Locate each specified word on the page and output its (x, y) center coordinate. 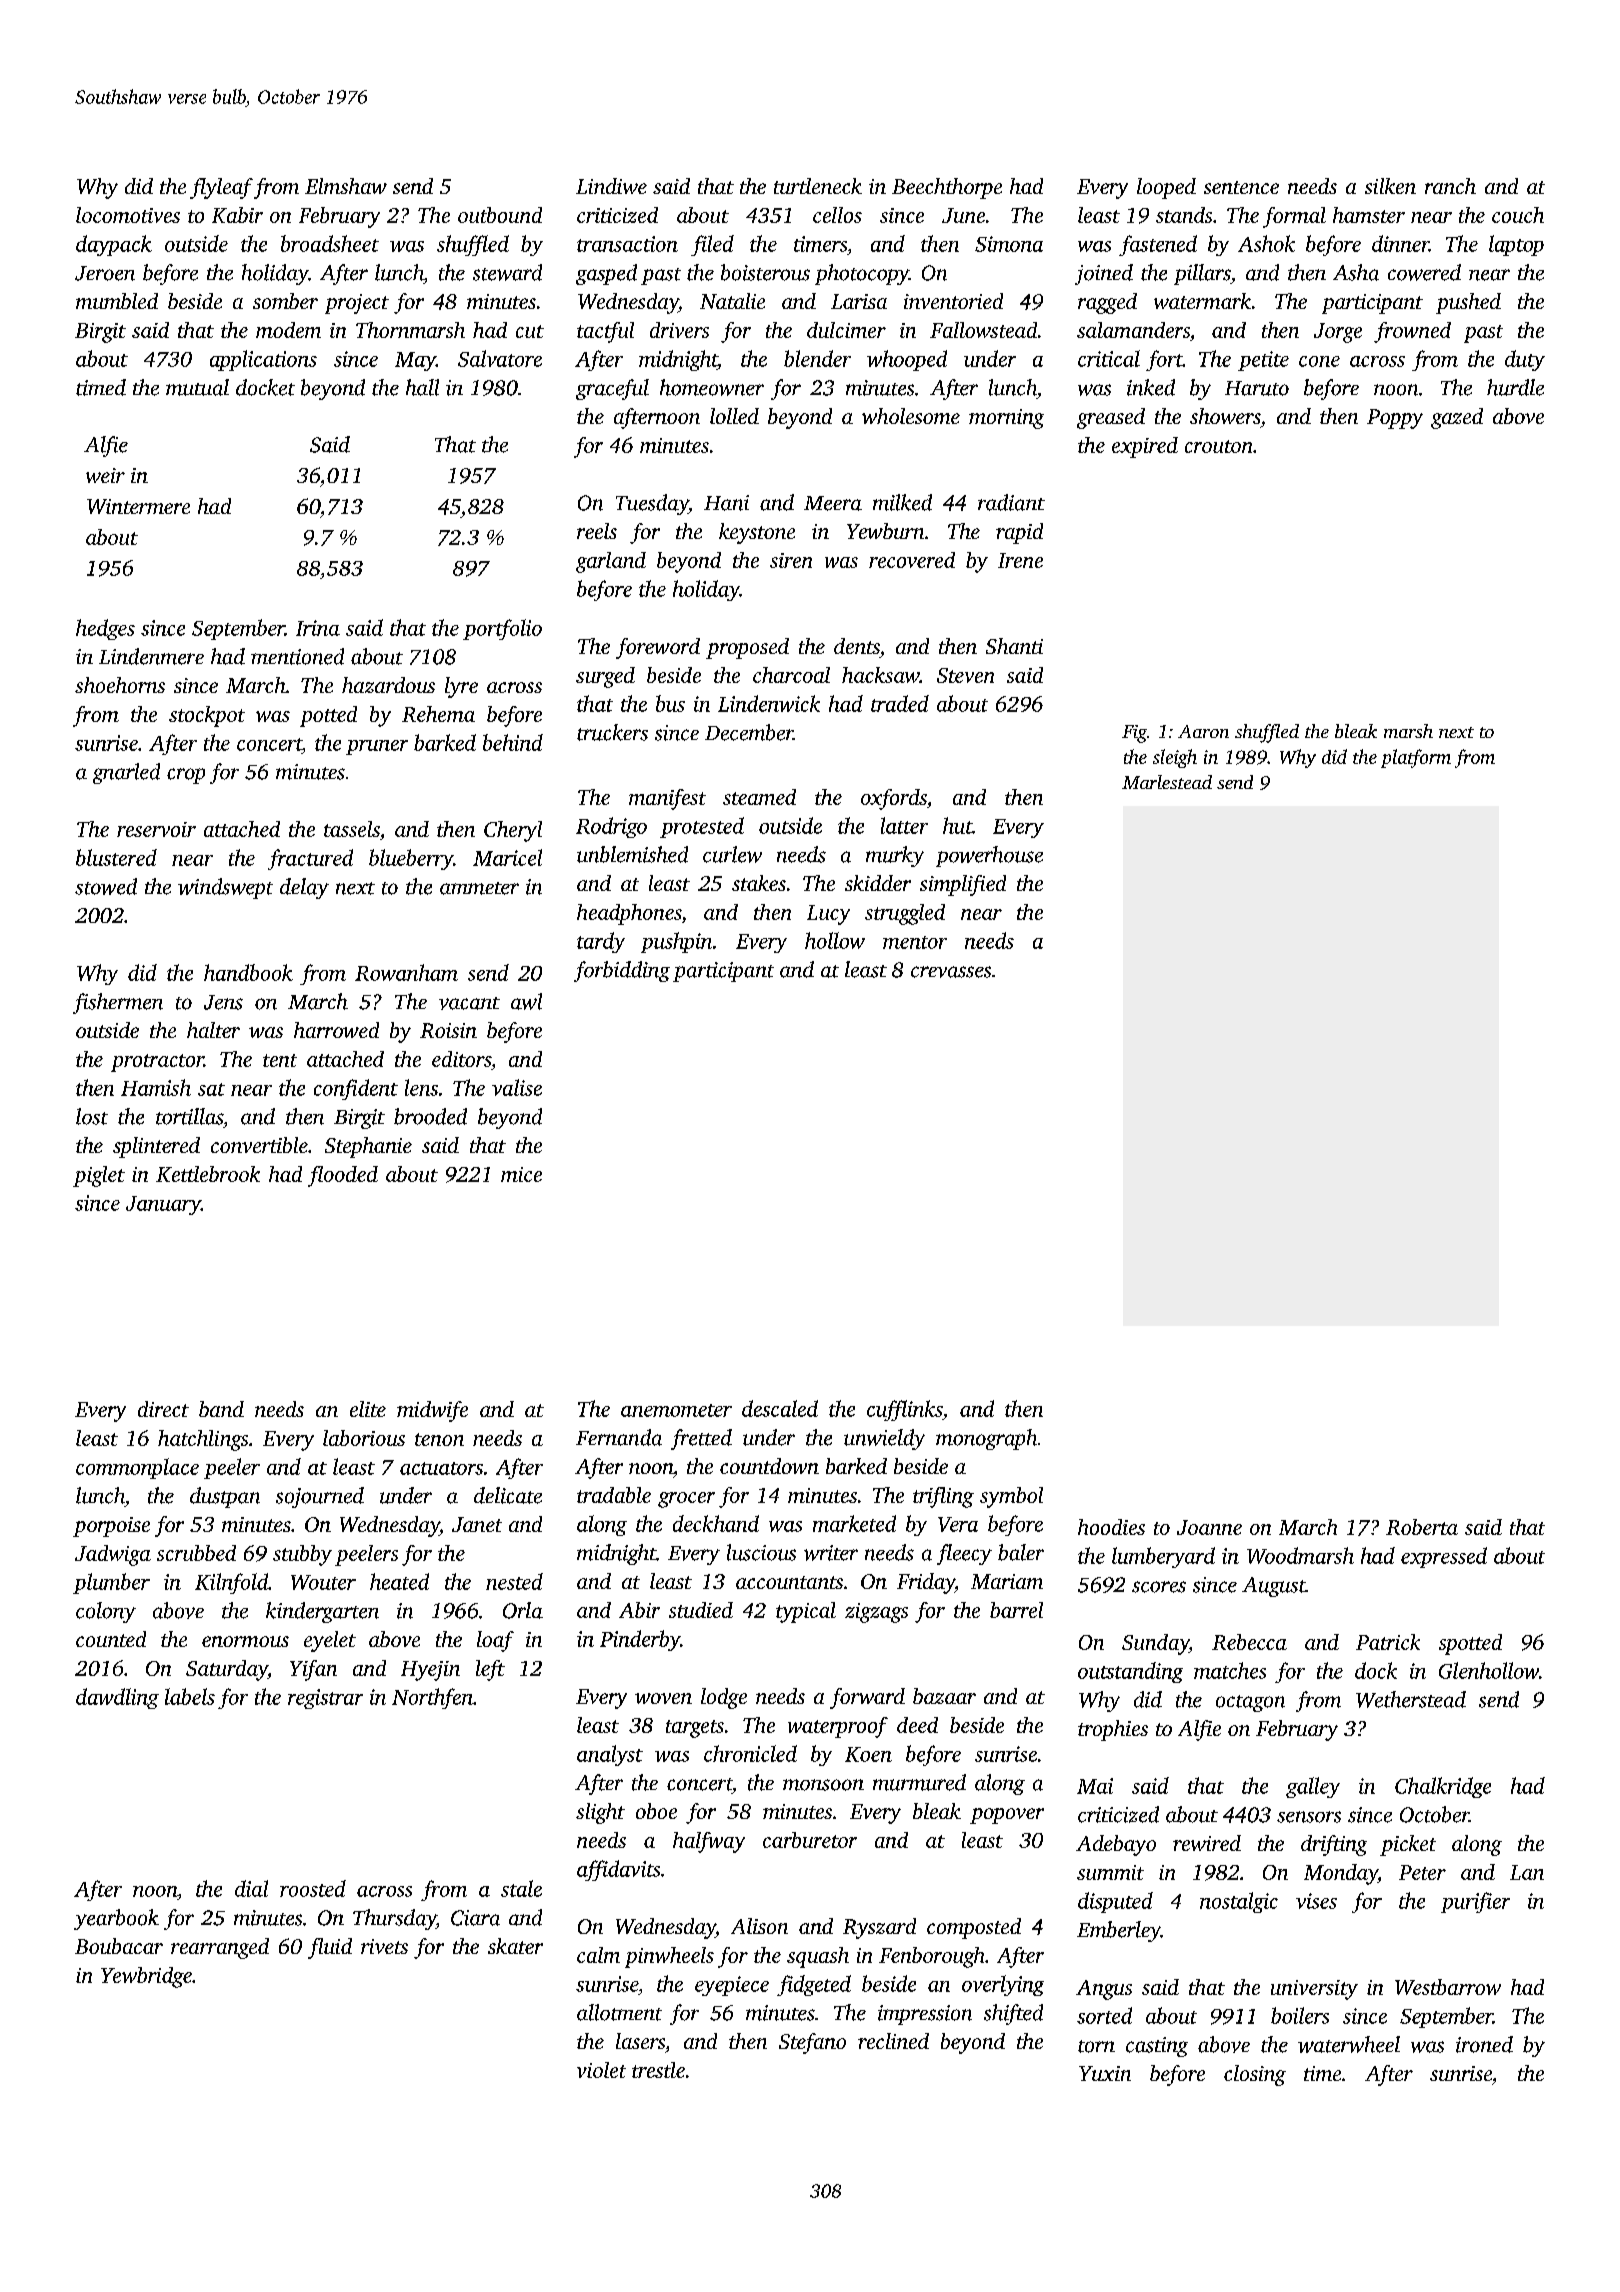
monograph (986, 1439)
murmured (919, 1782)
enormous (245, 1641)
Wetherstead (1411, 1699)
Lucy (828, 915)
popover (1007, 1816)
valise (517, 1087)
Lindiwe (611, 186)
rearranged (220, 1948)
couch (1518, 215)
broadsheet (330, 243)
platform (1416, 758)
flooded (343, 1176)
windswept (225, 888)
